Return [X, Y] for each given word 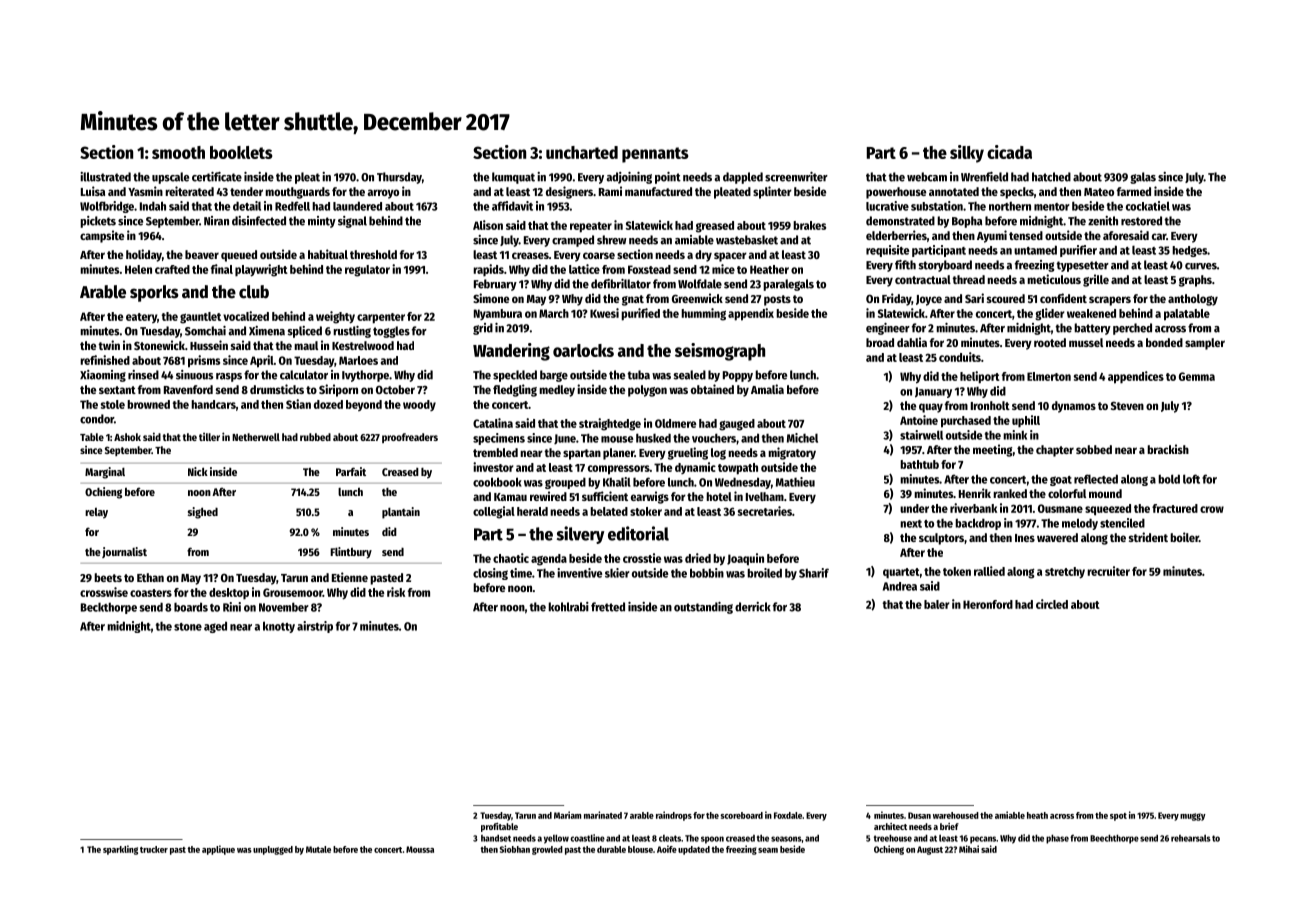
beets [108, 577]
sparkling [120, 850]
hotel [719, 496]
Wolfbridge [107, 207]
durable [611, 849]
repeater [591, 227]
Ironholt [990, 405]
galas [1143, 178]
